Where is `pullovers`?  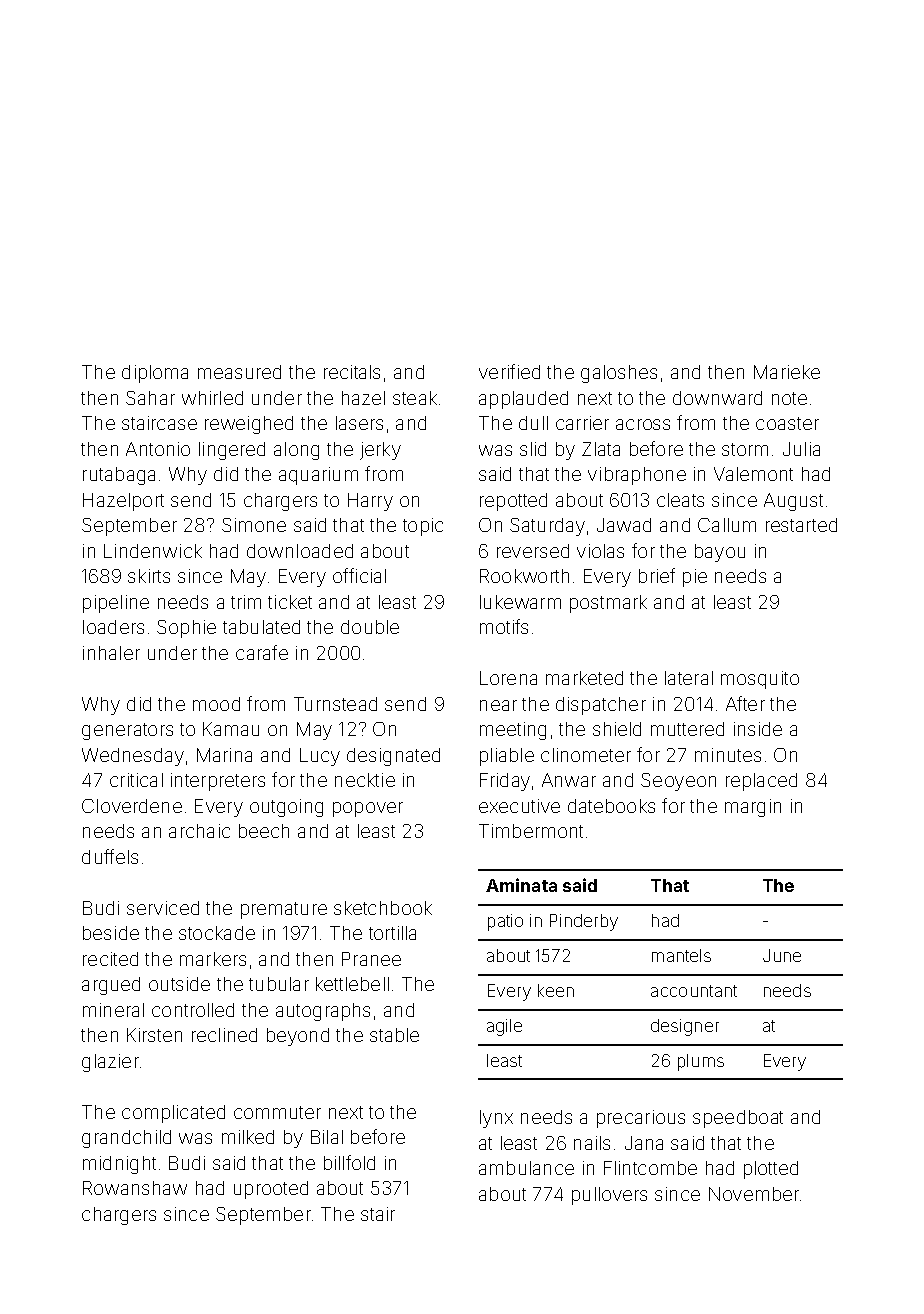 pullovers is located at coordinates (609, 1196).
